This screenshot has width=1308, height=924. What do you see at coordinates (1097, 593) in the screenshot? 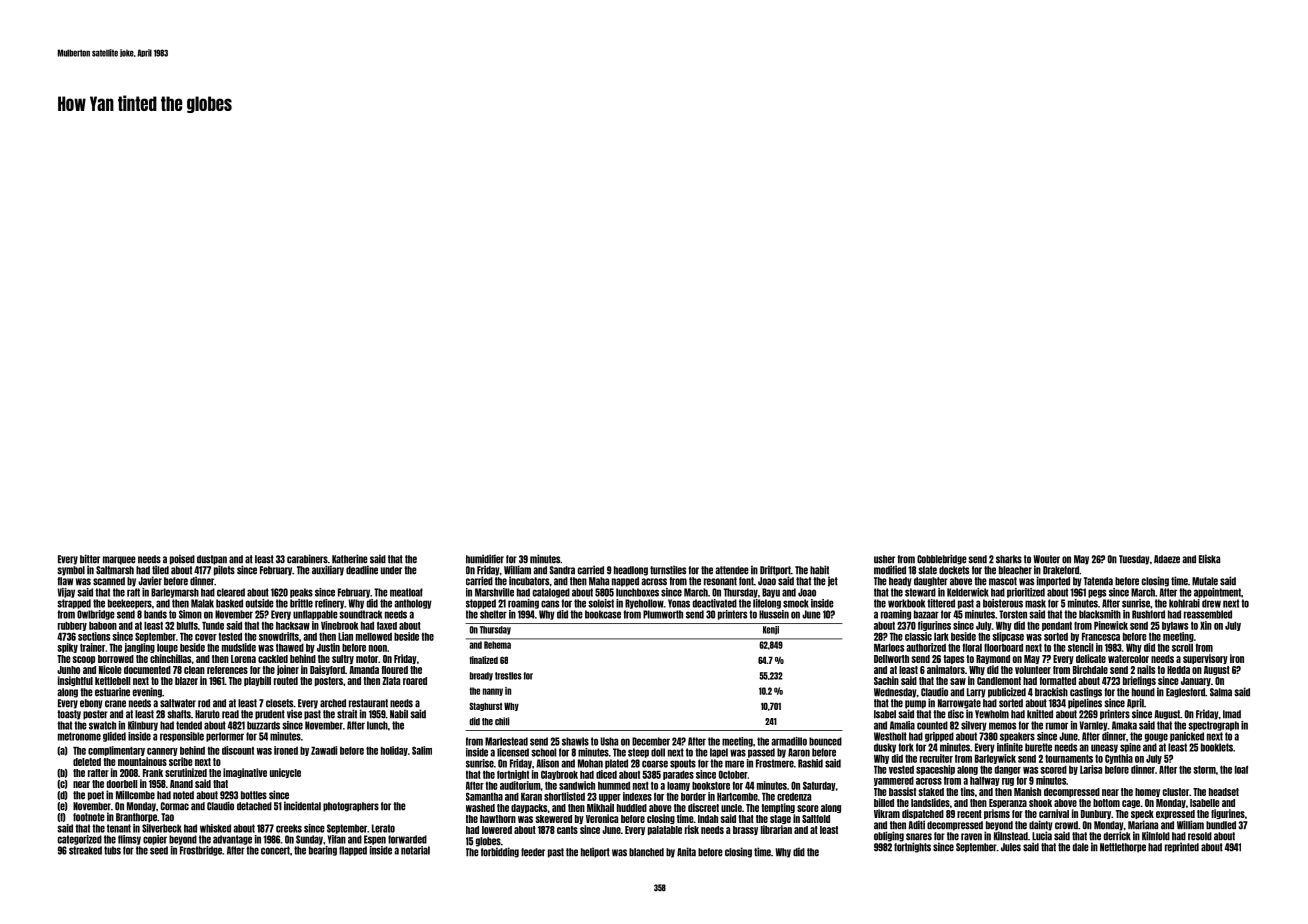
I see `pegs` at bounding box center [1097, 593].
